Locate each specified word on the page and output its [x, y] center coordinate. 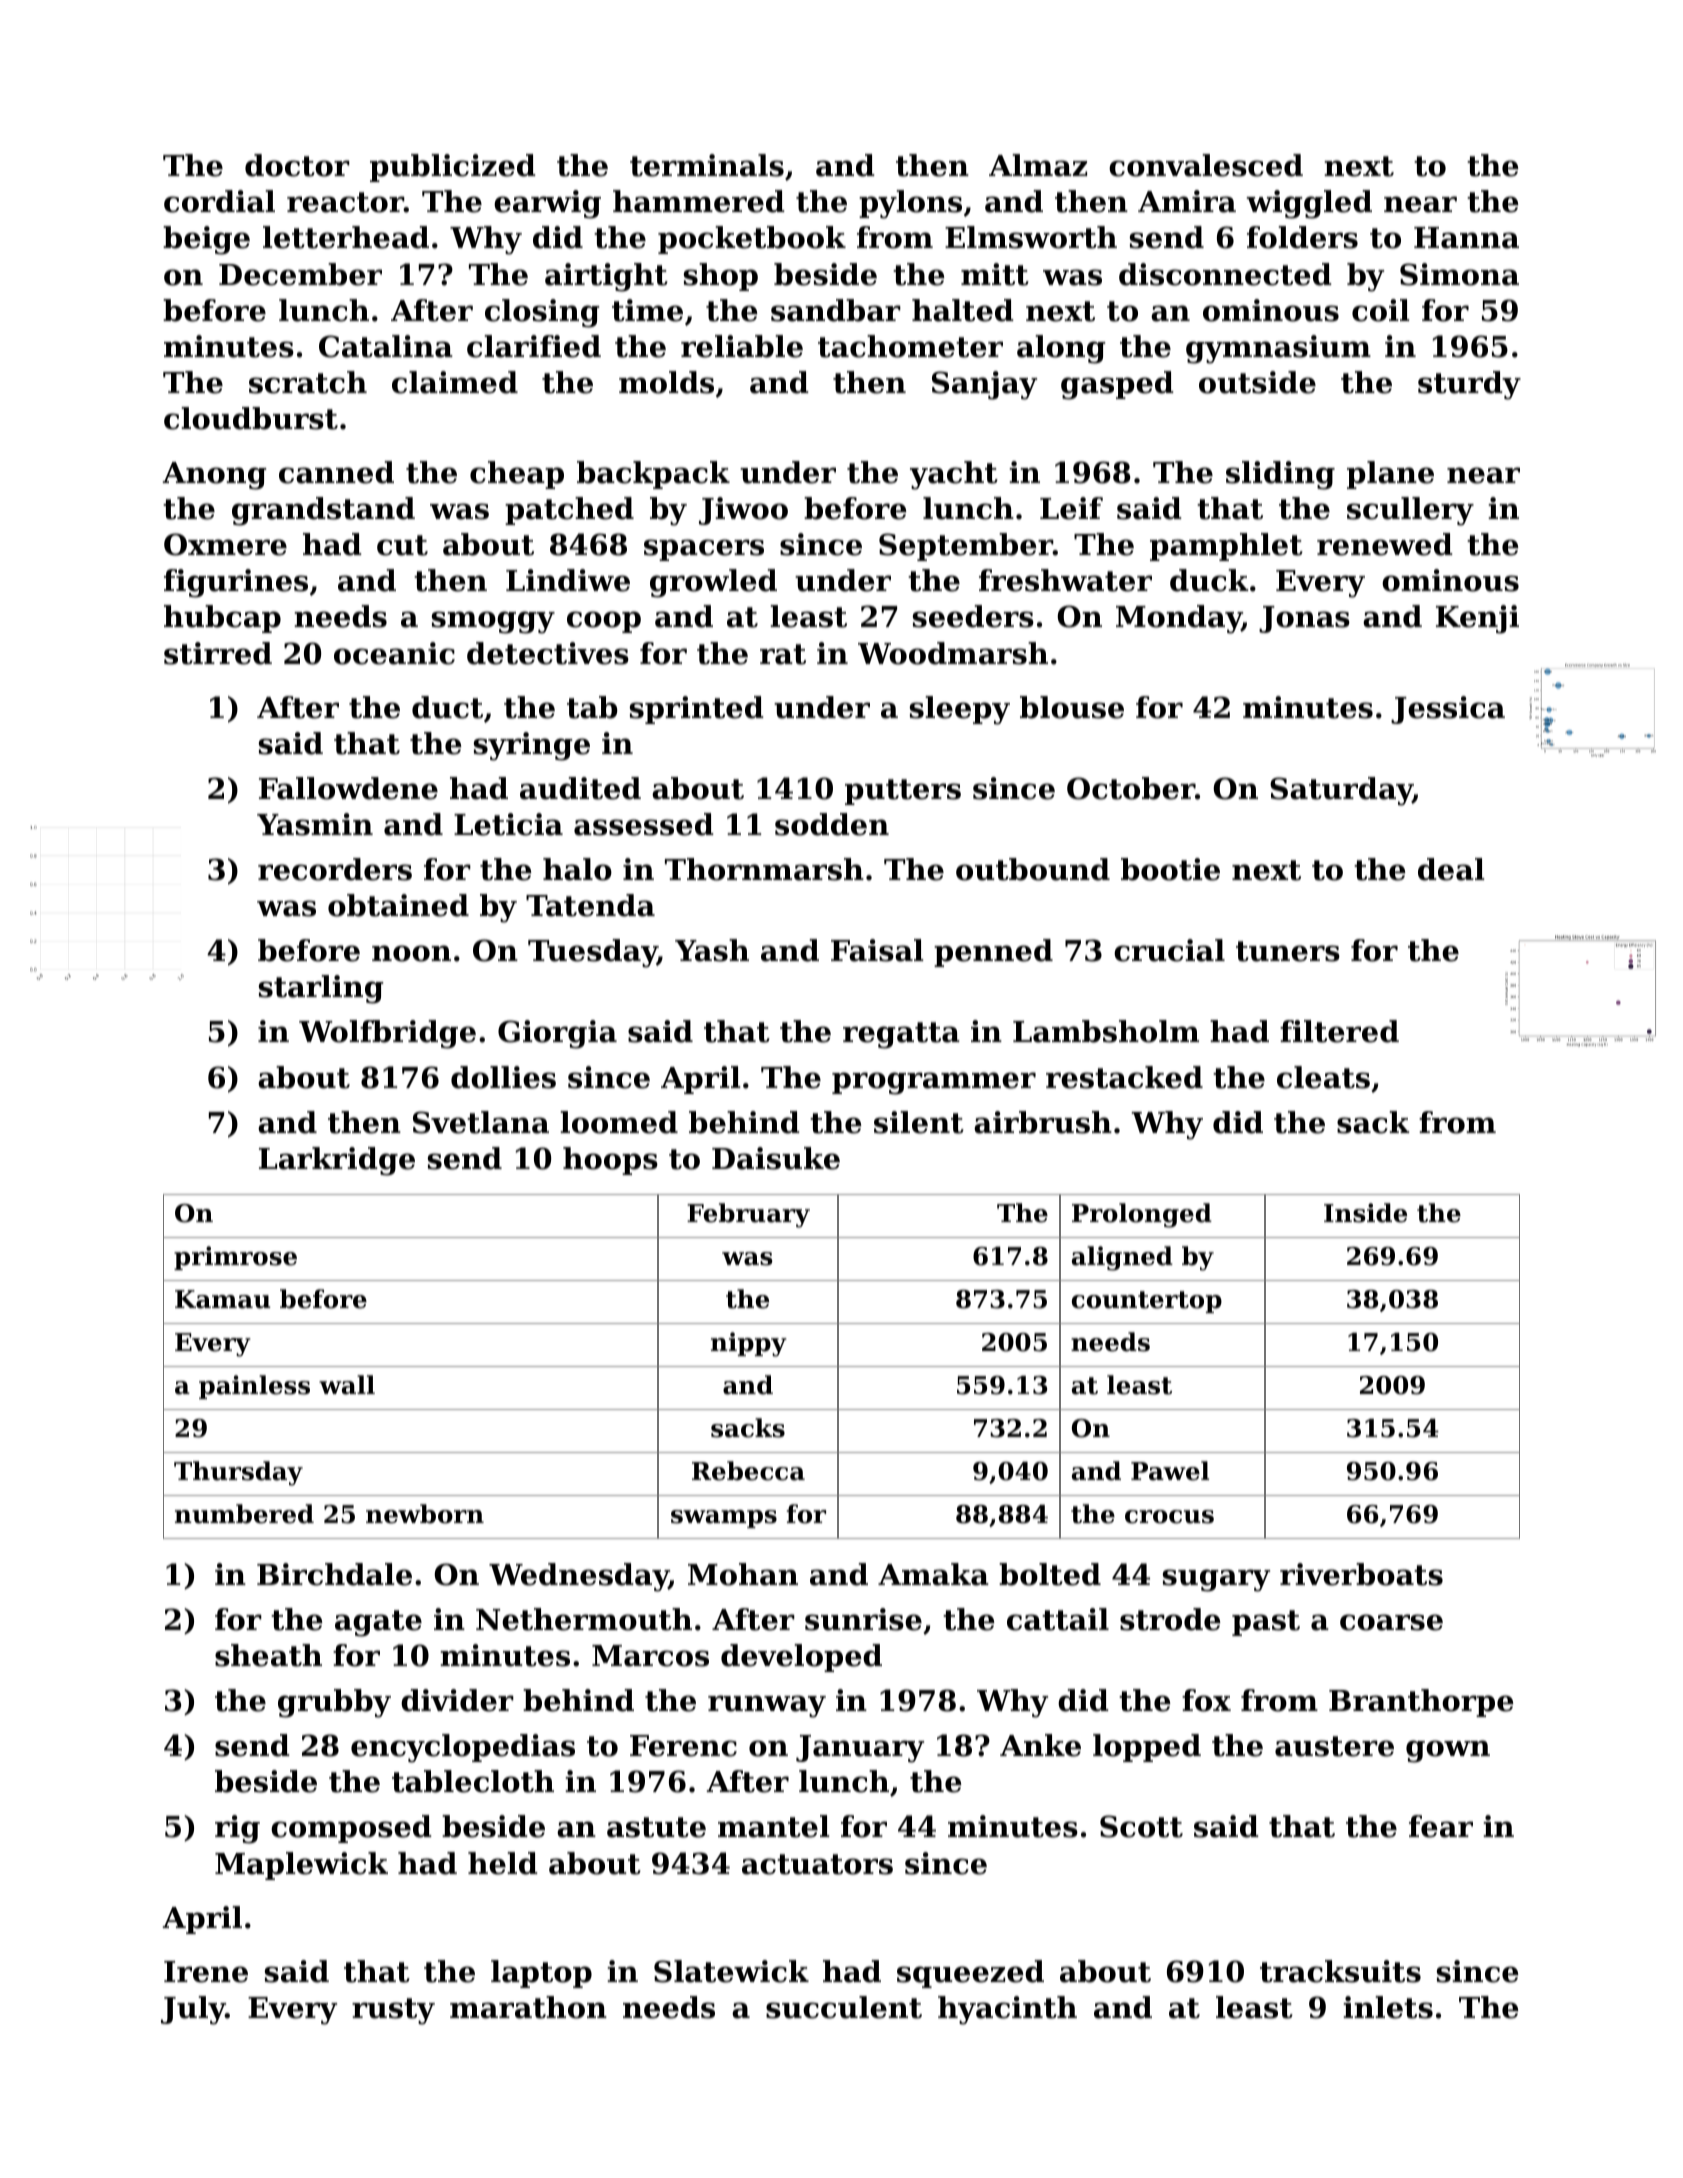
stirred [218, 653]
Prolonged [1142, 1215]
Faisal [877, 950]
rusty [393, 2011]
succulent [844, 2007]
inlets [1388, 2007]
